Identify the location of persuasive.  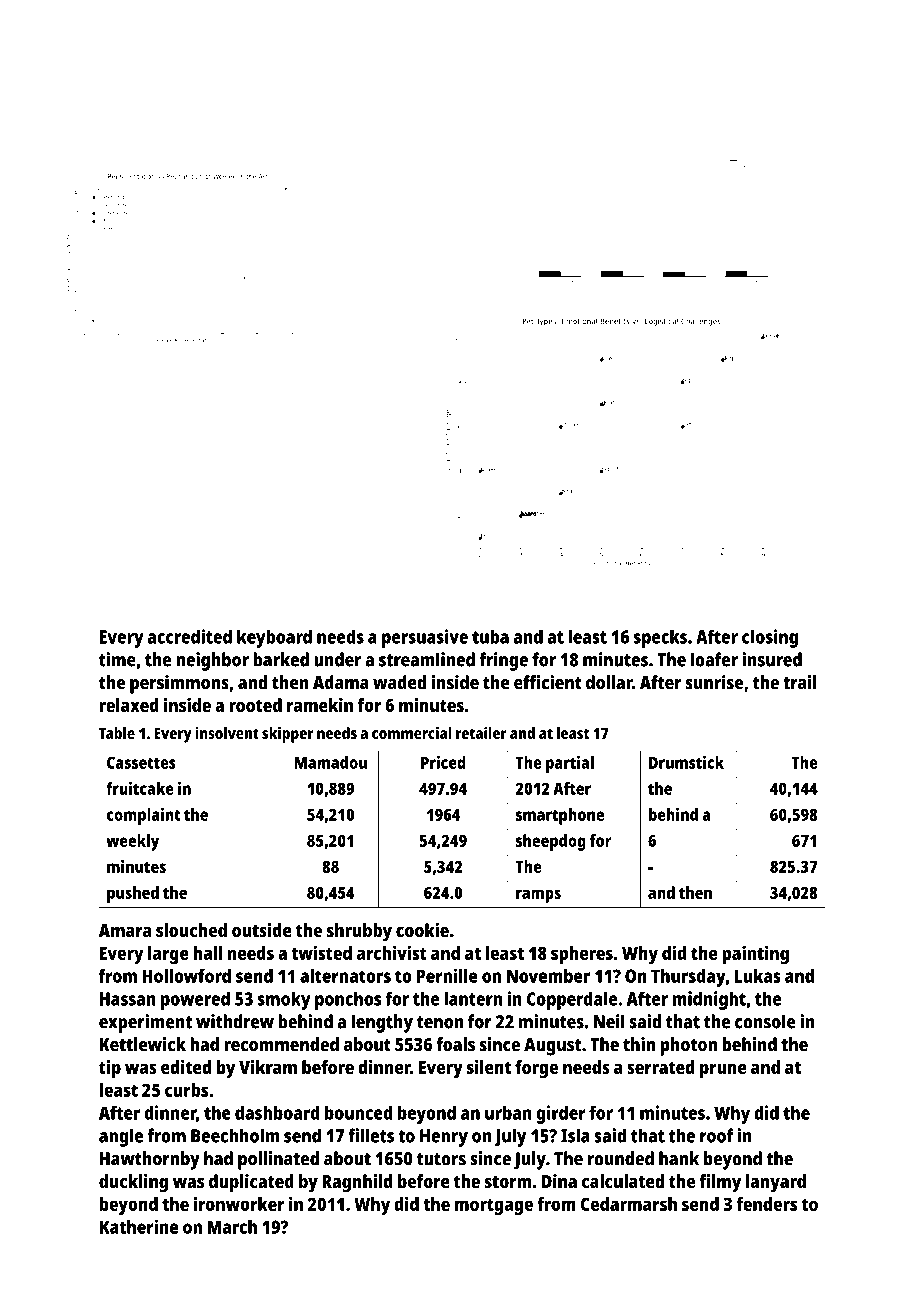
(425, 638).
